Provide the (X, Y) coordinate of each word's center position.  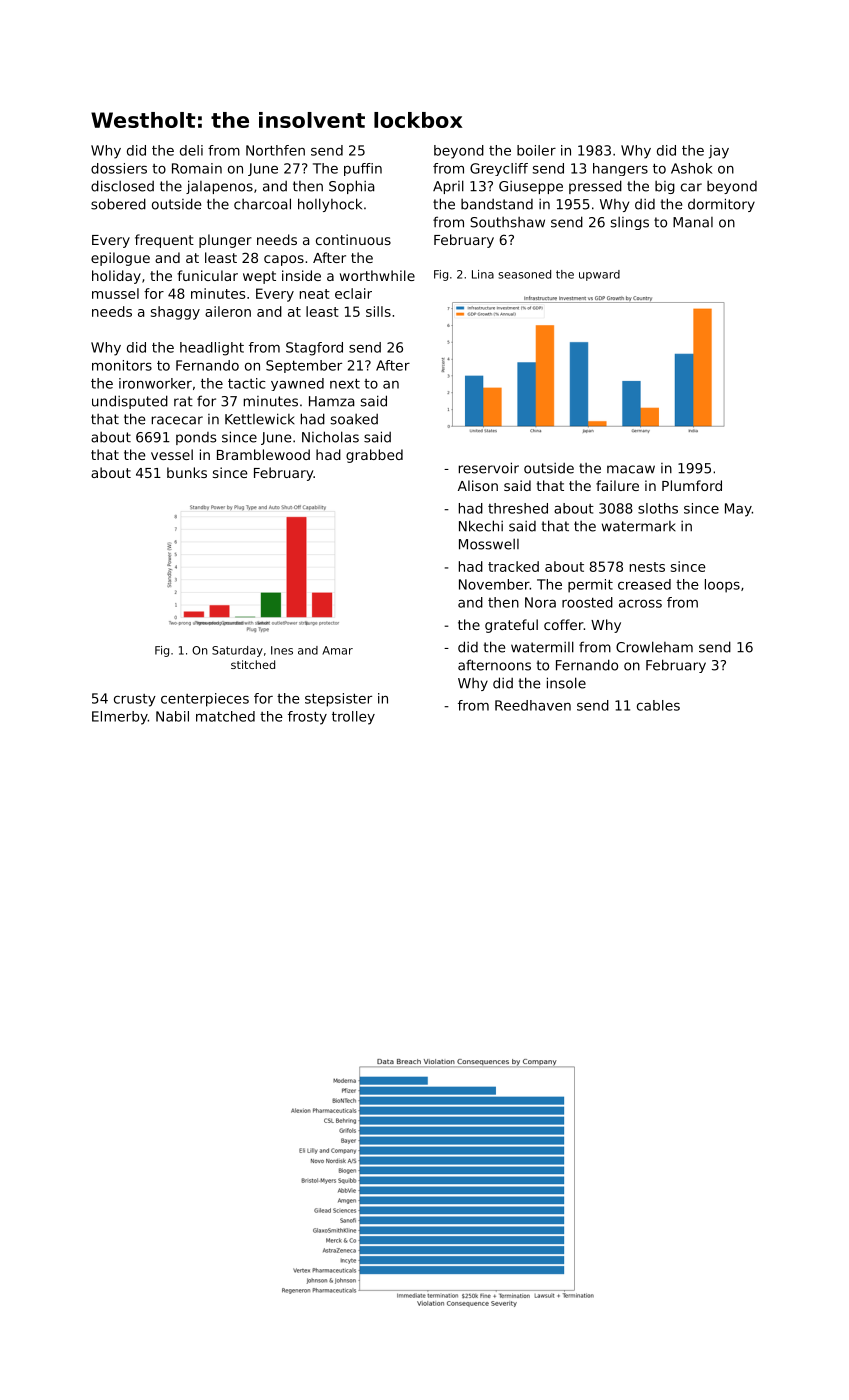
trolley (353, 718)
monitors (122, 365)
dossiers (119, 168)
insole (566, 683)
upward (599, 275)
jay (719, 152)
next (345, 383)
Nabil (172, 716)
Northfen (275, 150)
